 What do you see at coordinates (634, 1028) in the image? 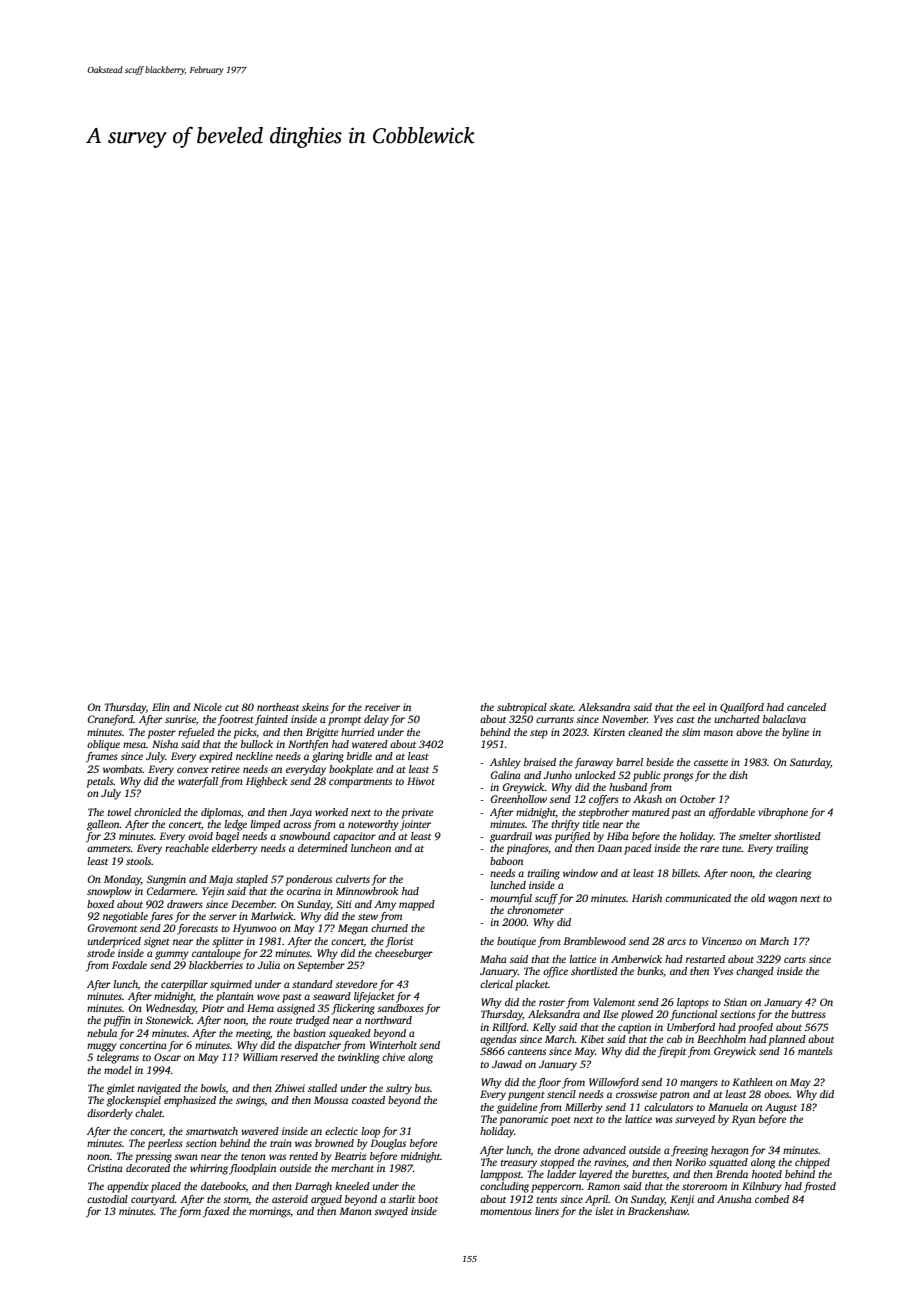
I see `caption` at bounding box center [634, 1028].
